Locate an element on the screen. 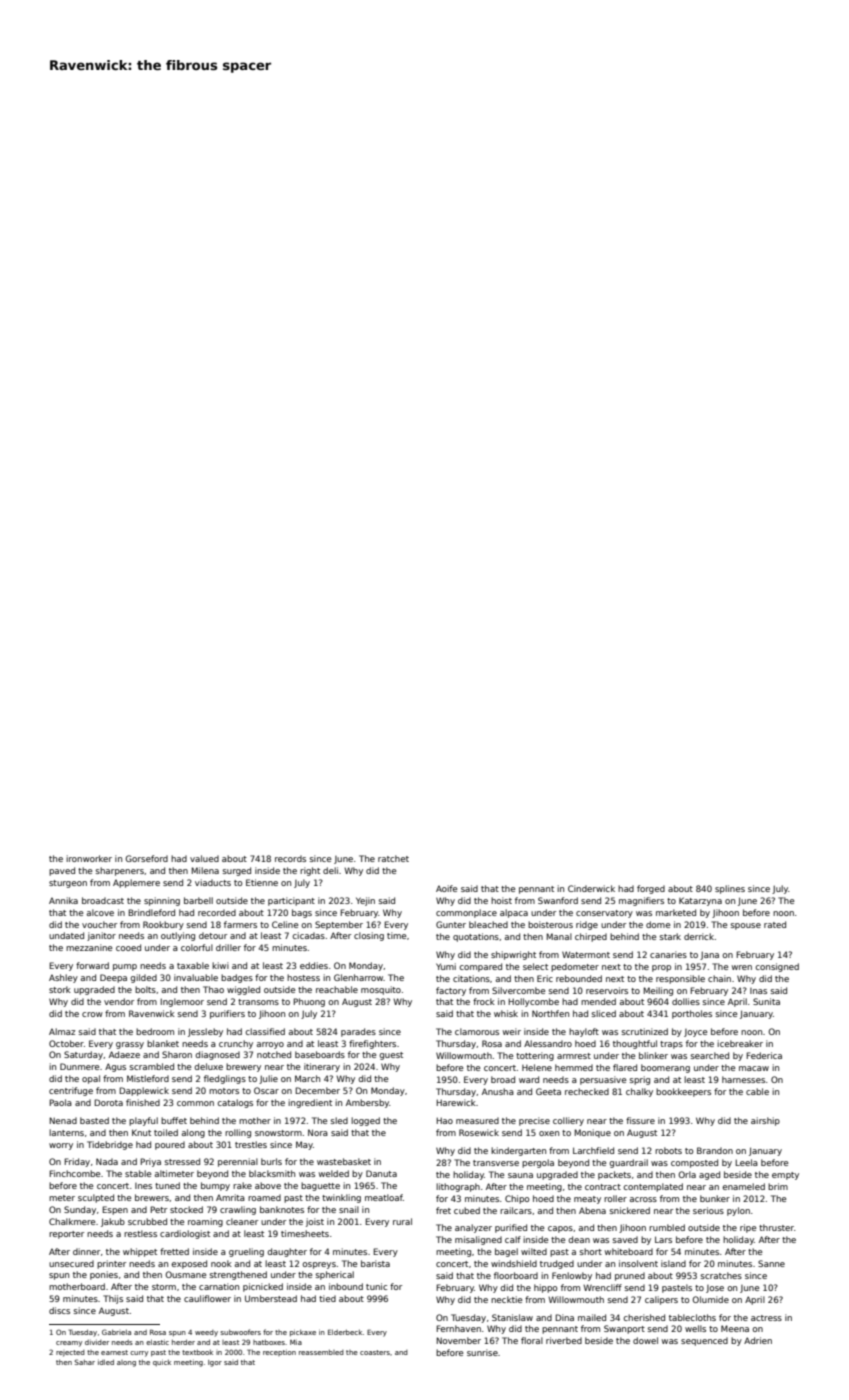 The width and height of the screenshot is (849, 1400). Mistleford is located at coordinates (148, 1078).
